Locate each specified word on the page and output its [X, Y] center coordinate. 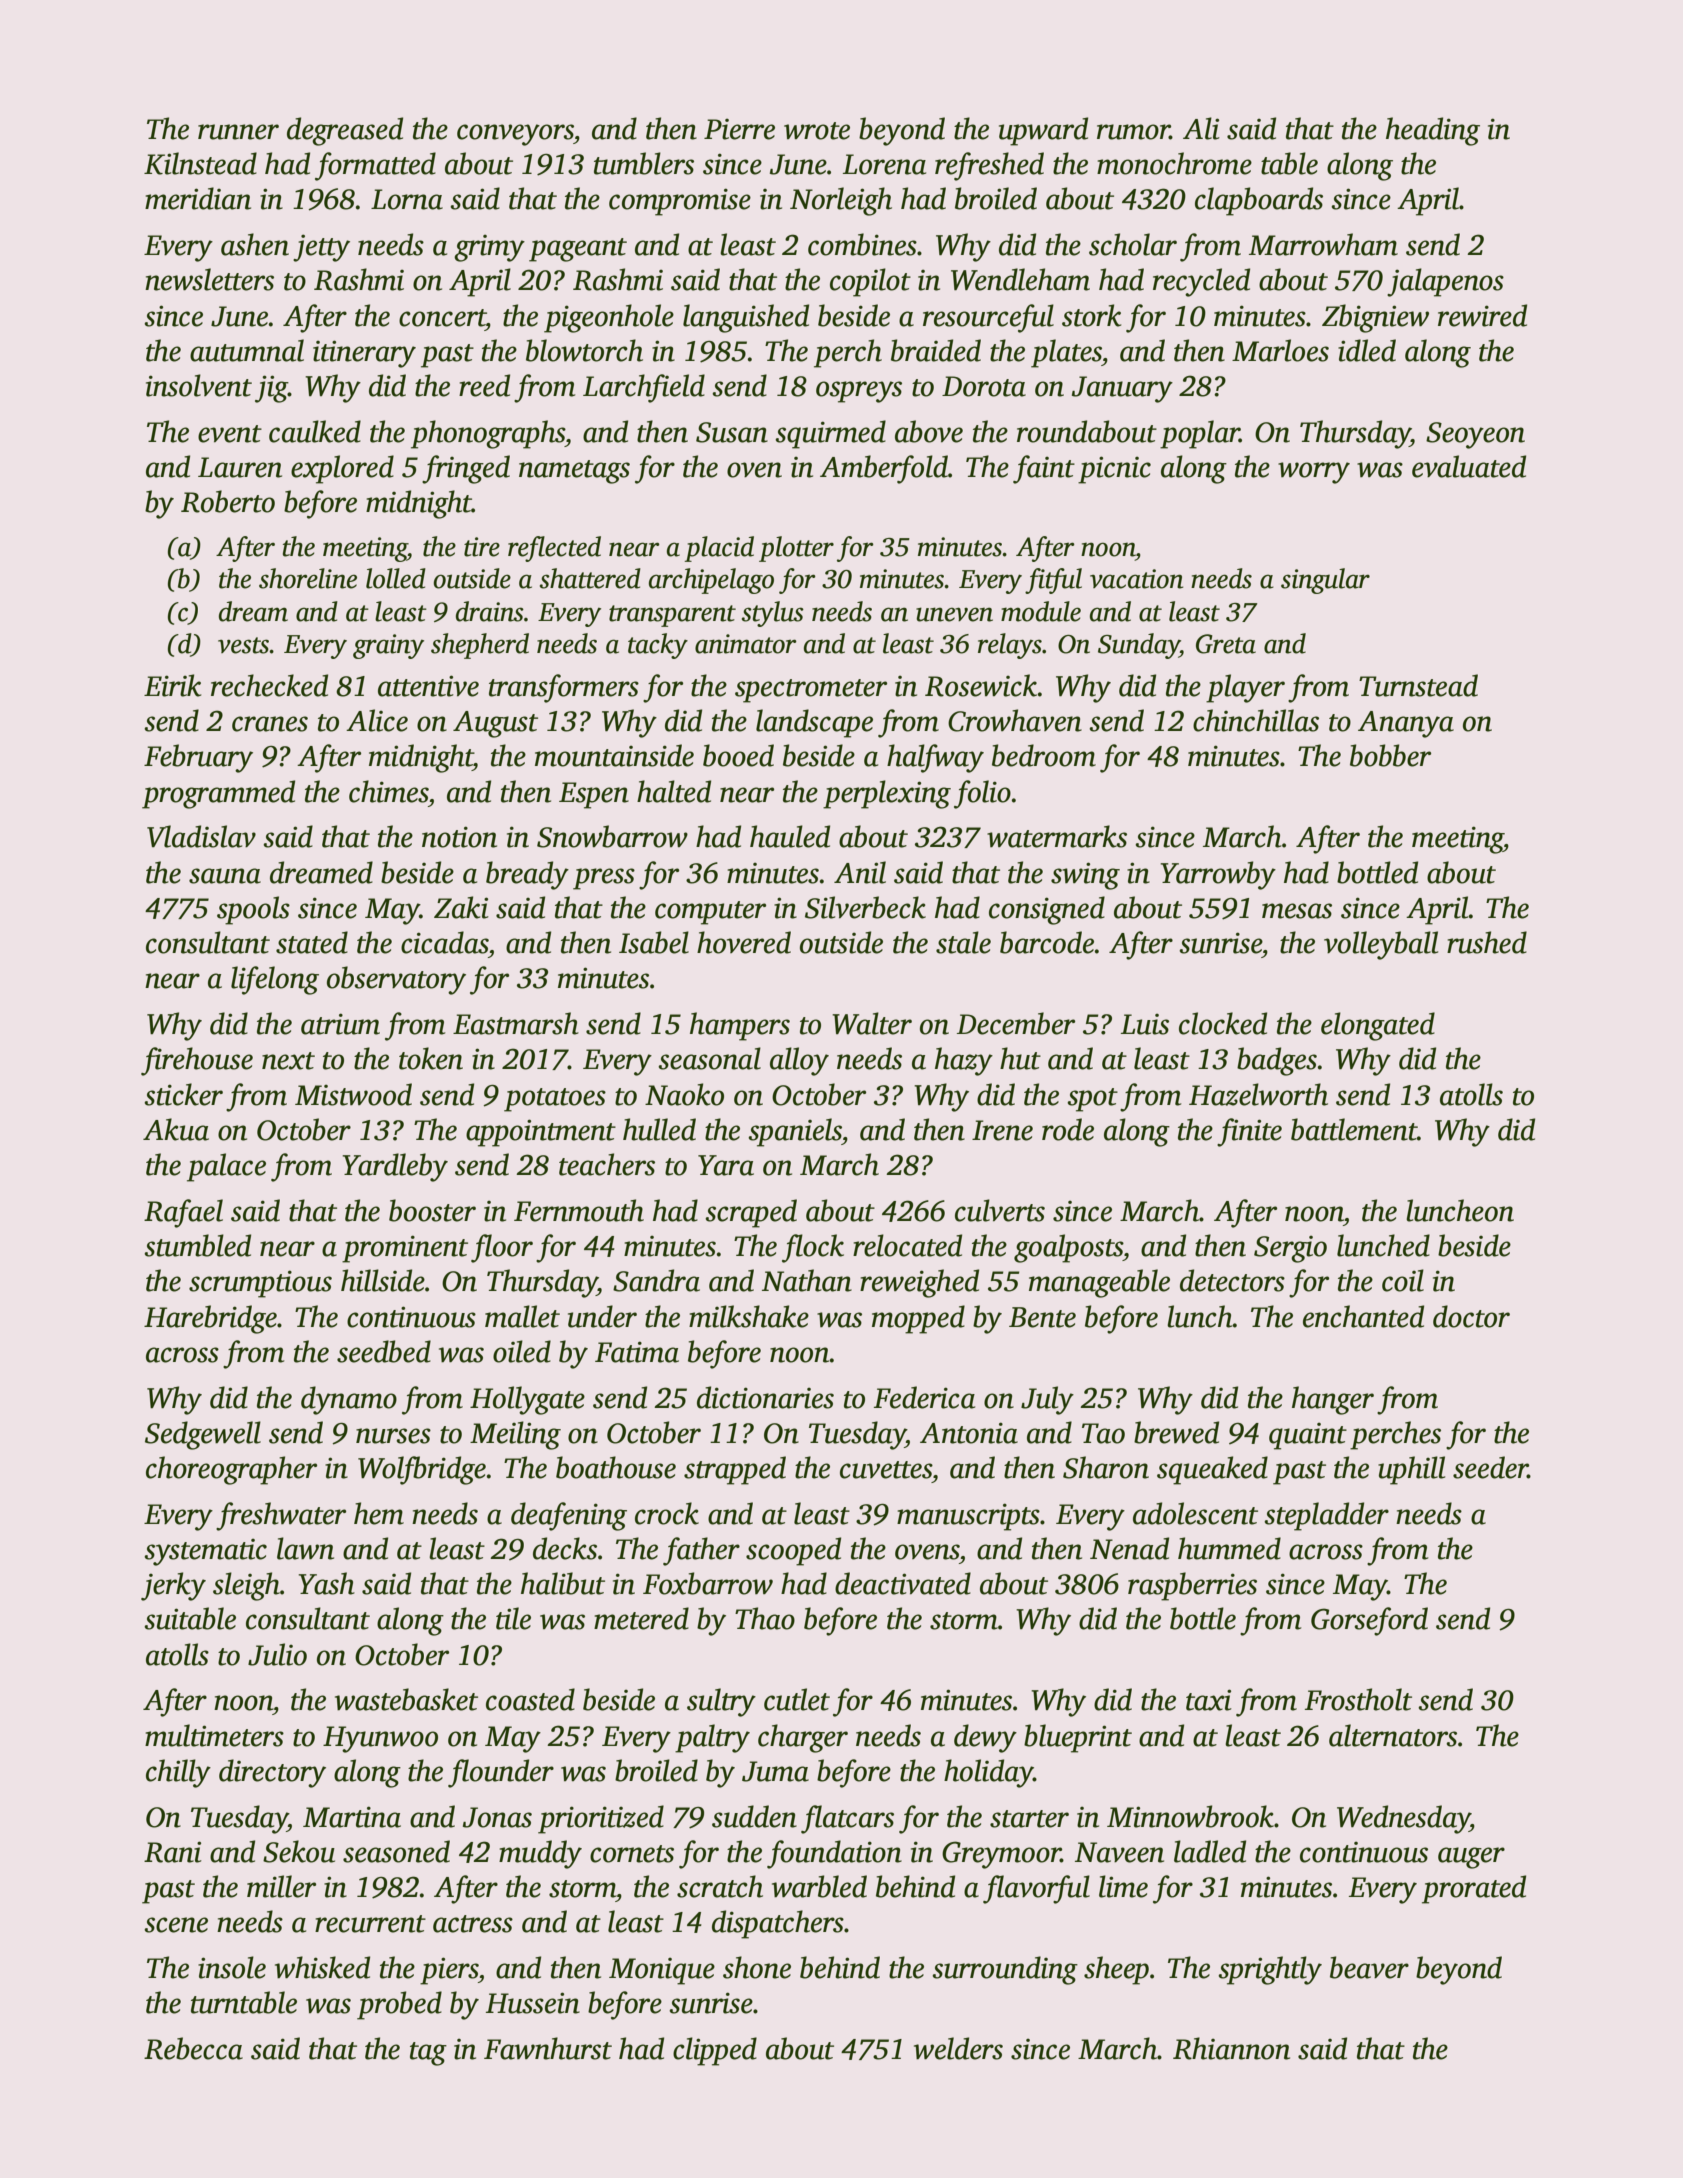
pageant [578, 250]
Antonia [969, 1433]
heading [1433, 131]
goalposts [1068, 1248]
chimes [388, 791]
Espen [594, 795]
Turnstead [1418, 685]
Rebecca [193, 2048]
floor [502, 1248]
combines [862, 244]
